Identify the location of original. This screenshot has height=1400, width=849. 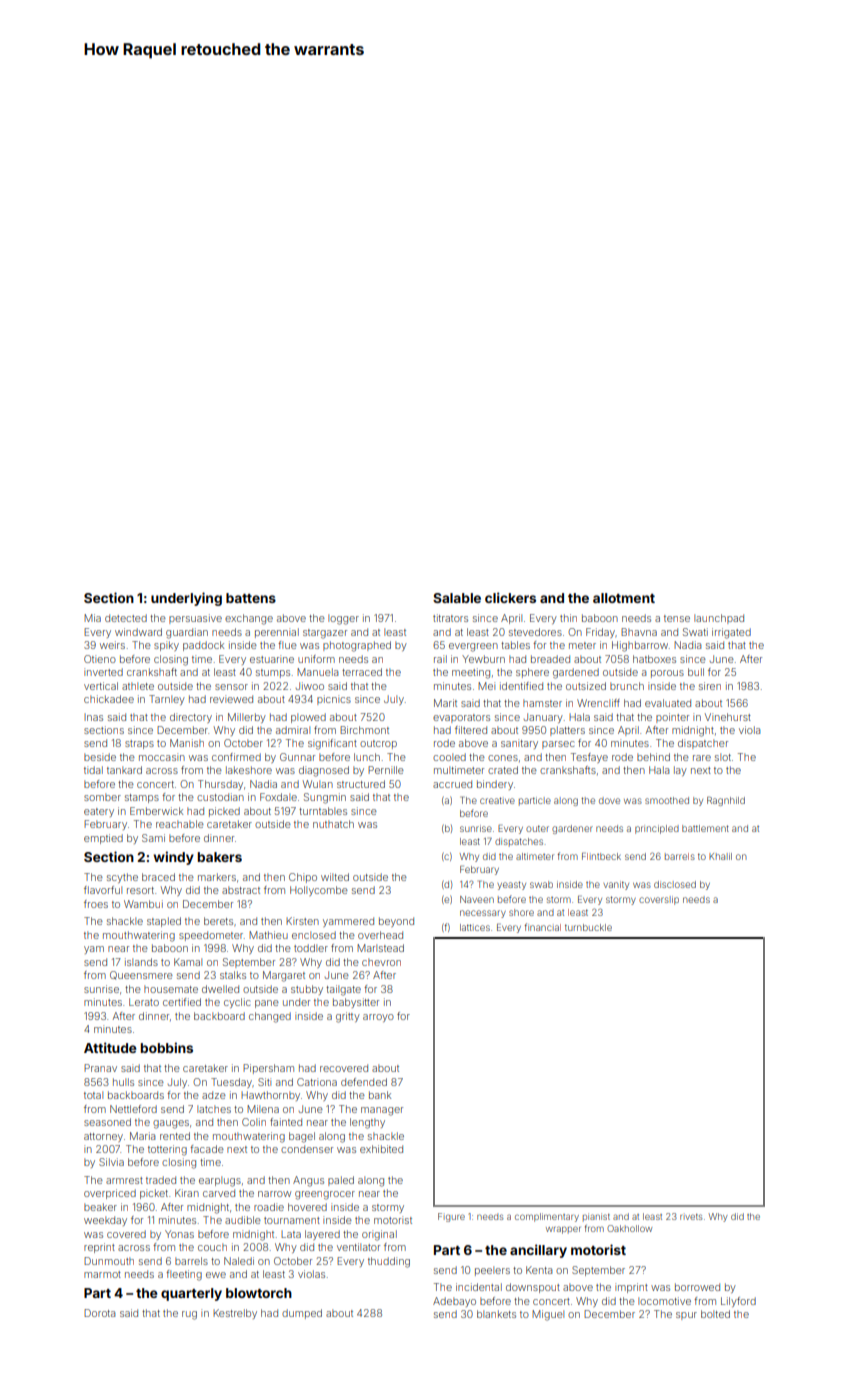
(379, 1235).
